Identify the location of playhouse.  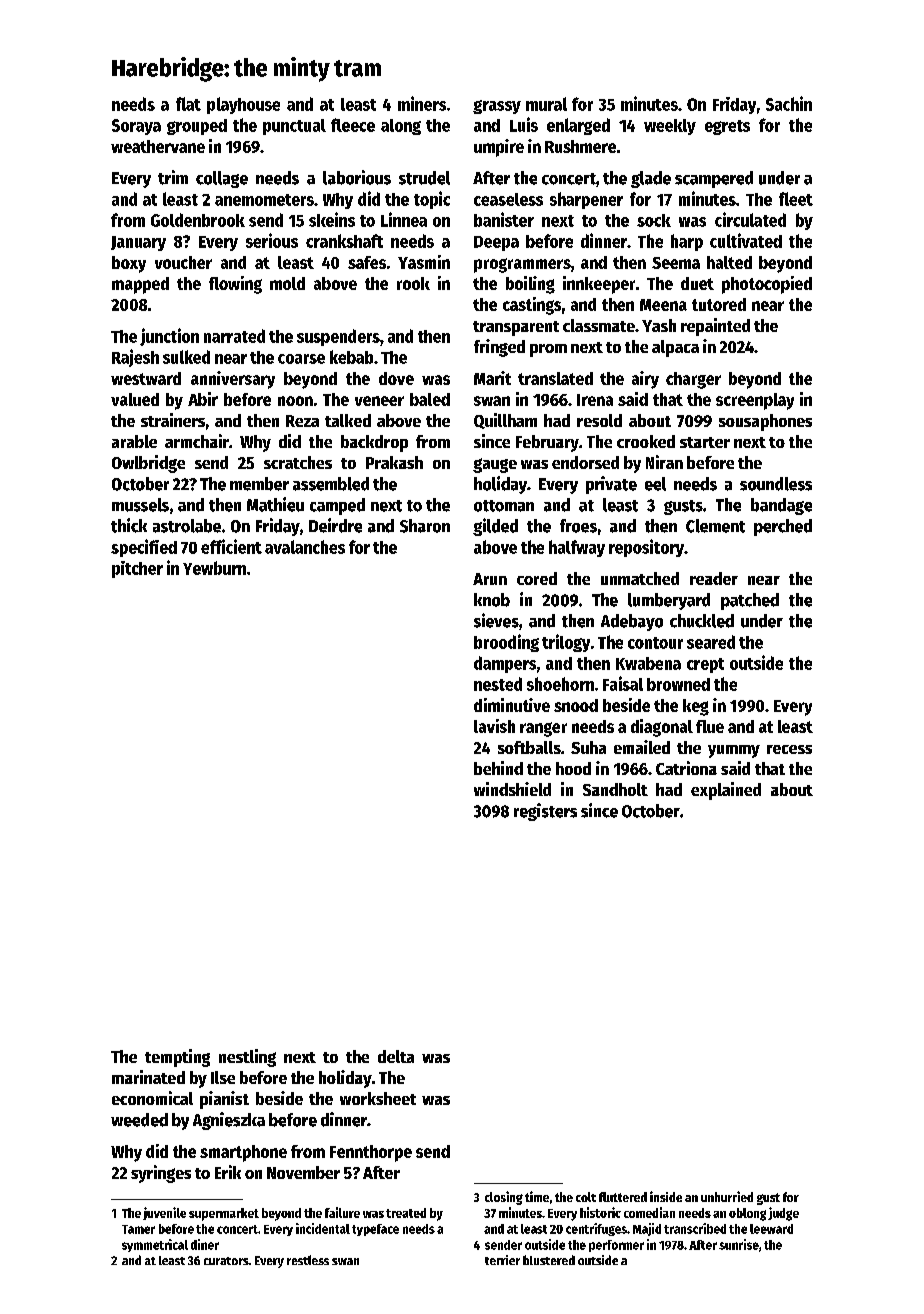
(243, 105).
